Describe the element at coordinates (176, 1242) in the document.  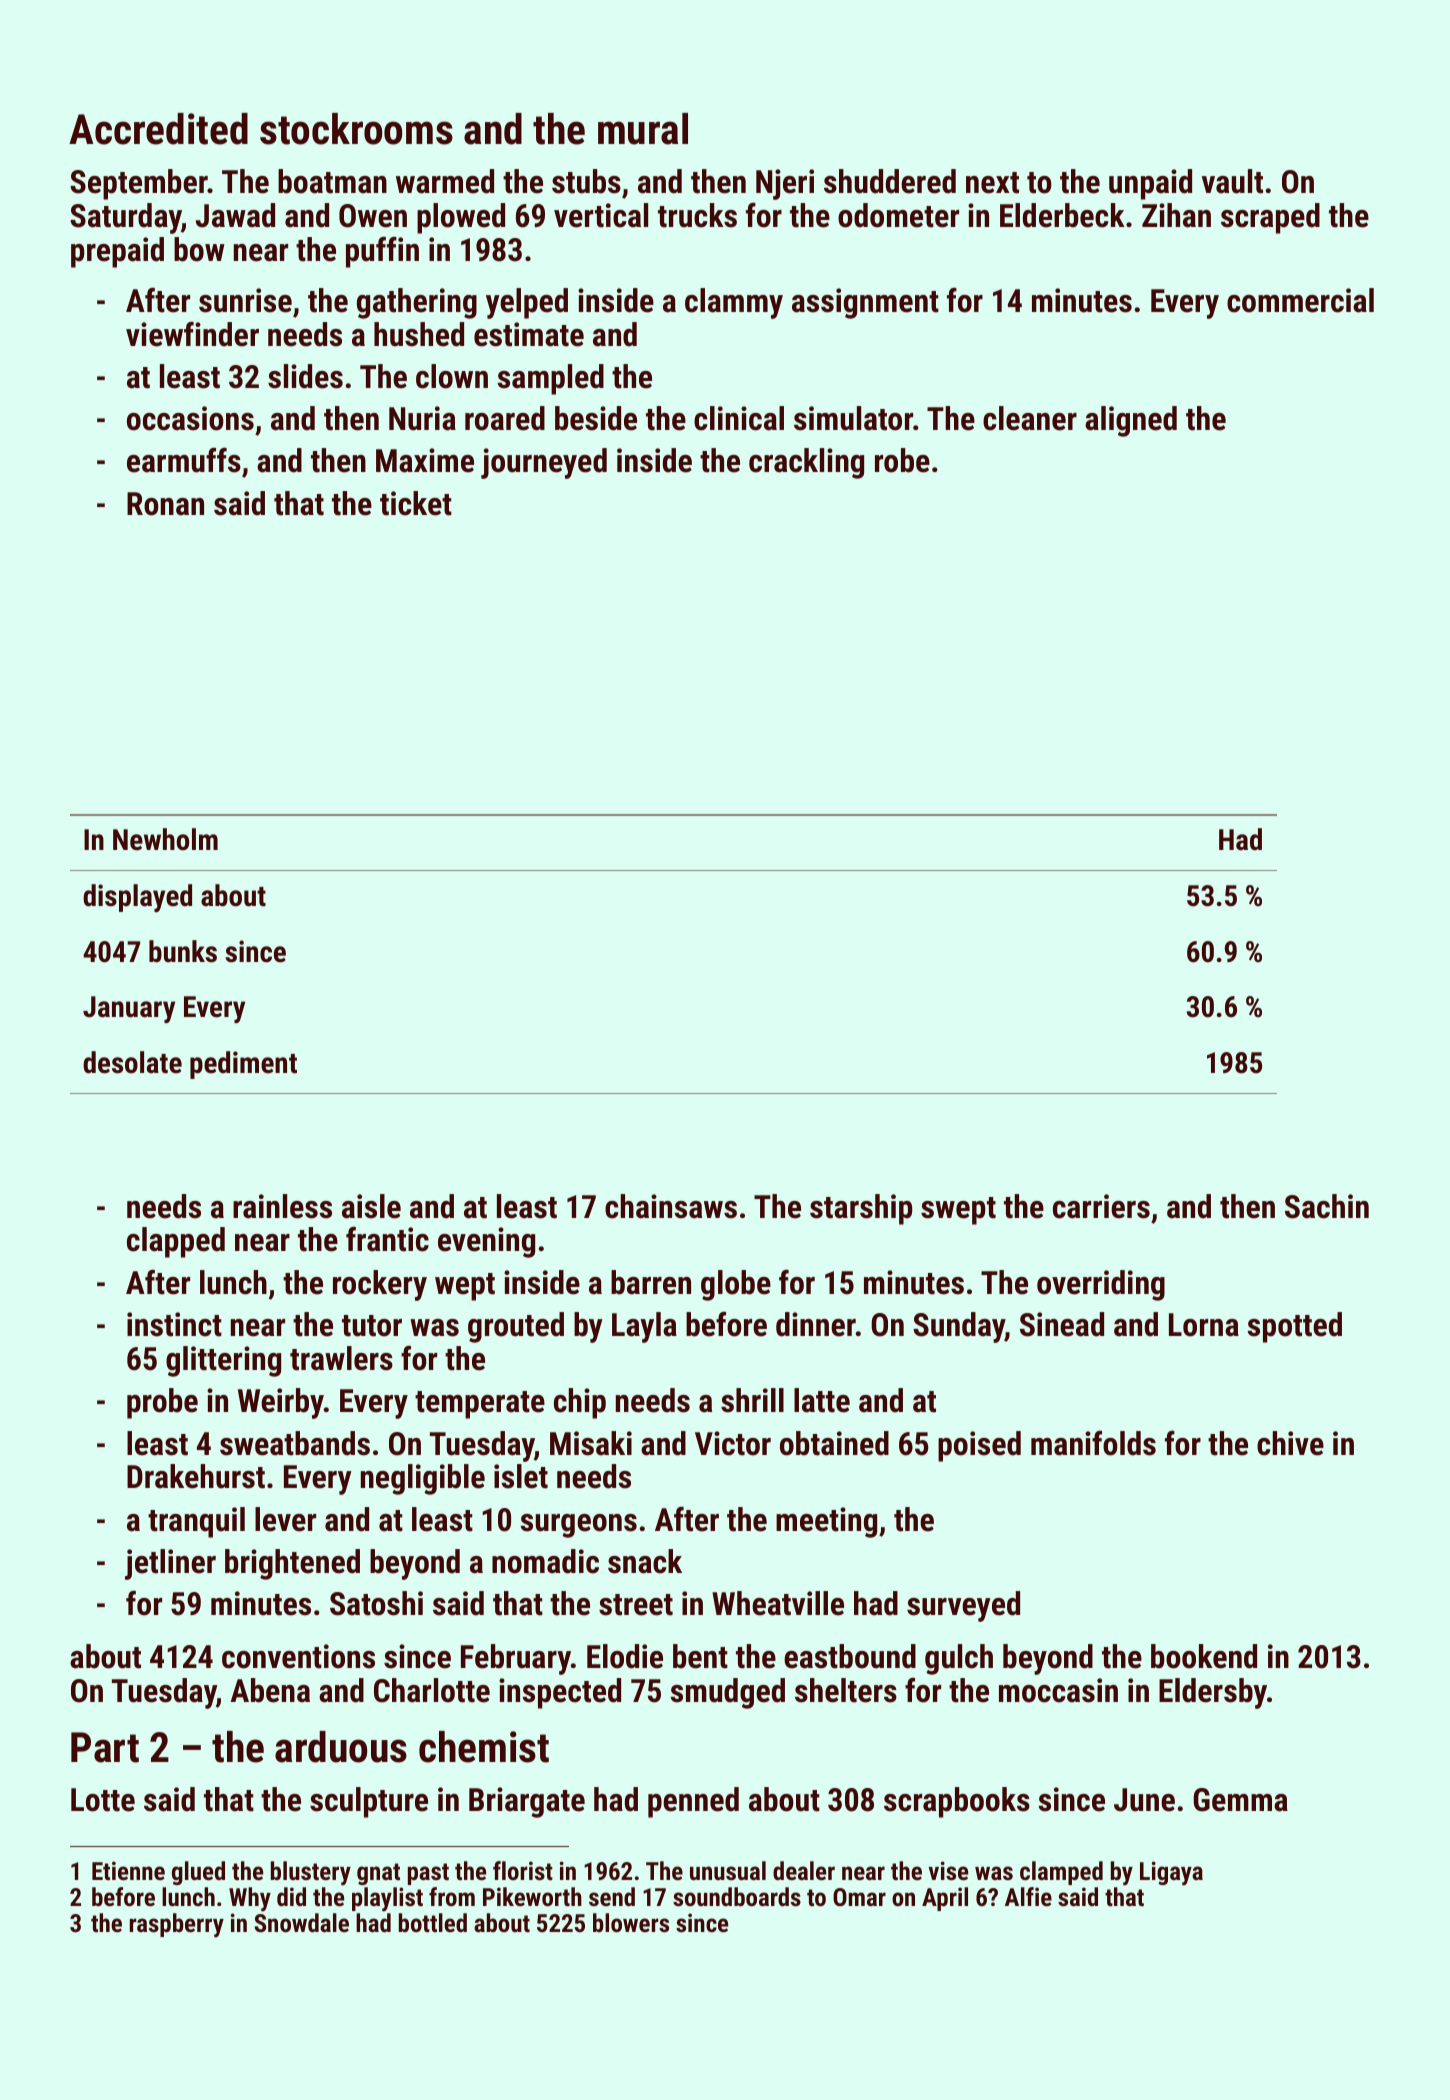
I see `clapped` at that location.
